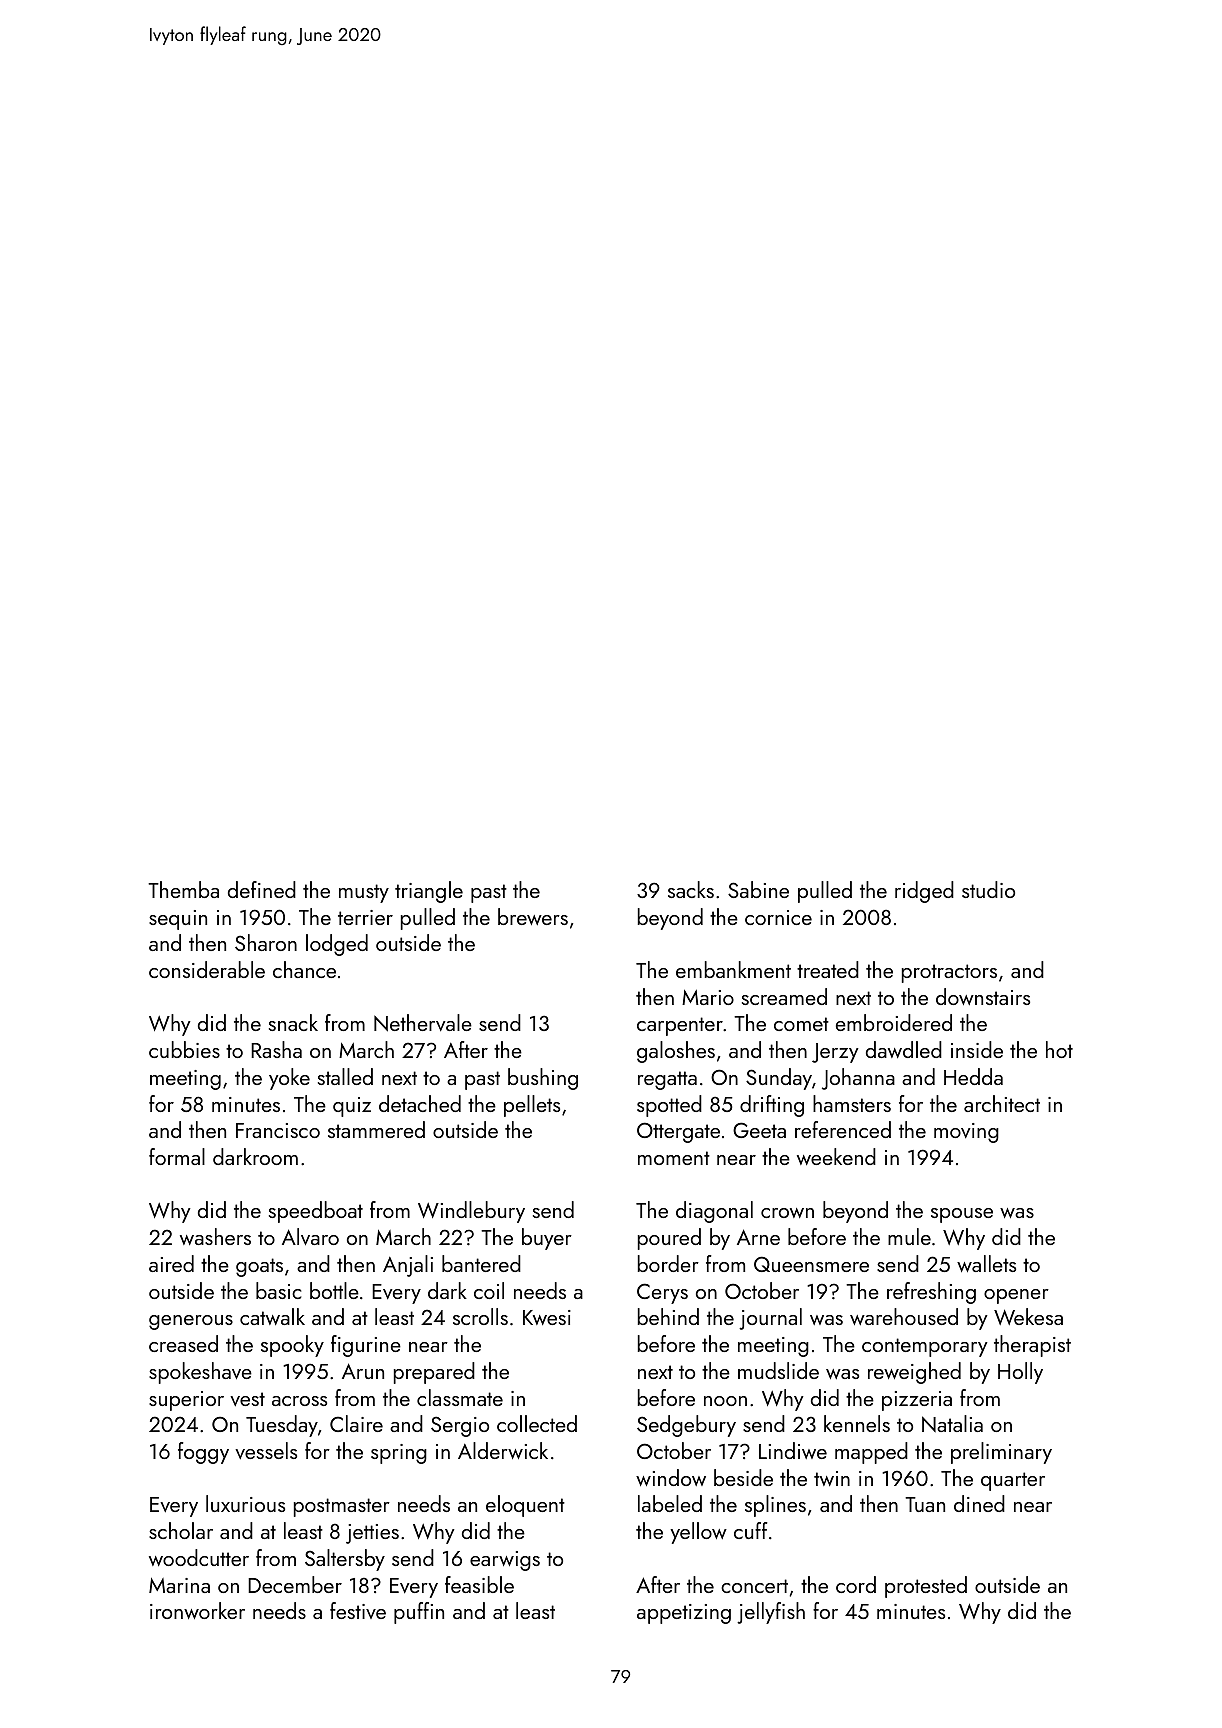  I want to click on Sharon, so click(266, 942).
